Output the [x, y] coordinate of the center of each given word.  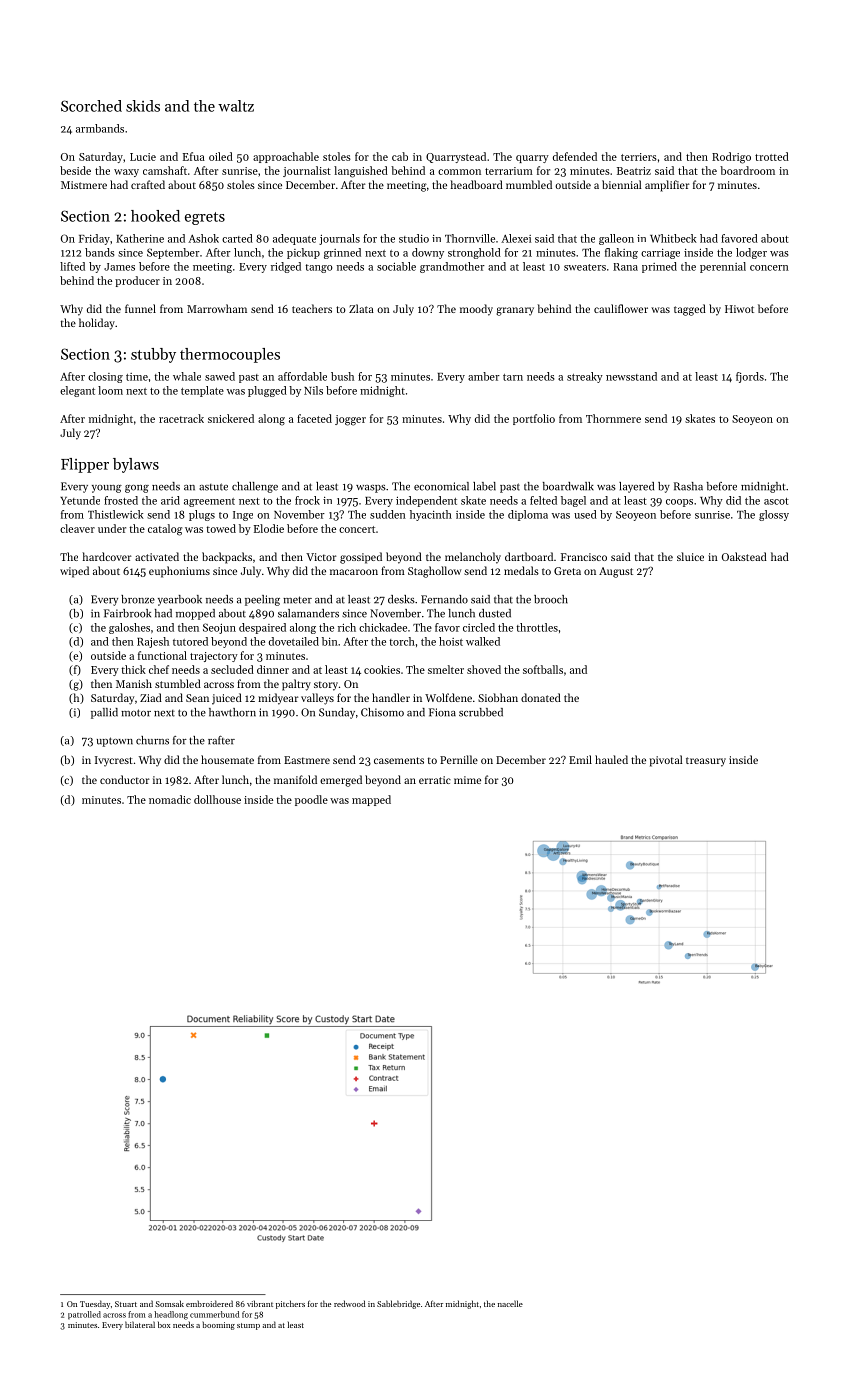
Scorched [91, 106]
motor [136, 713]
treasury [706, 762]
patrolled [84, 1315]
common [459, 172]
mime [467, 780]
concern [769, 268]
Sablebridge [398, 1304]
